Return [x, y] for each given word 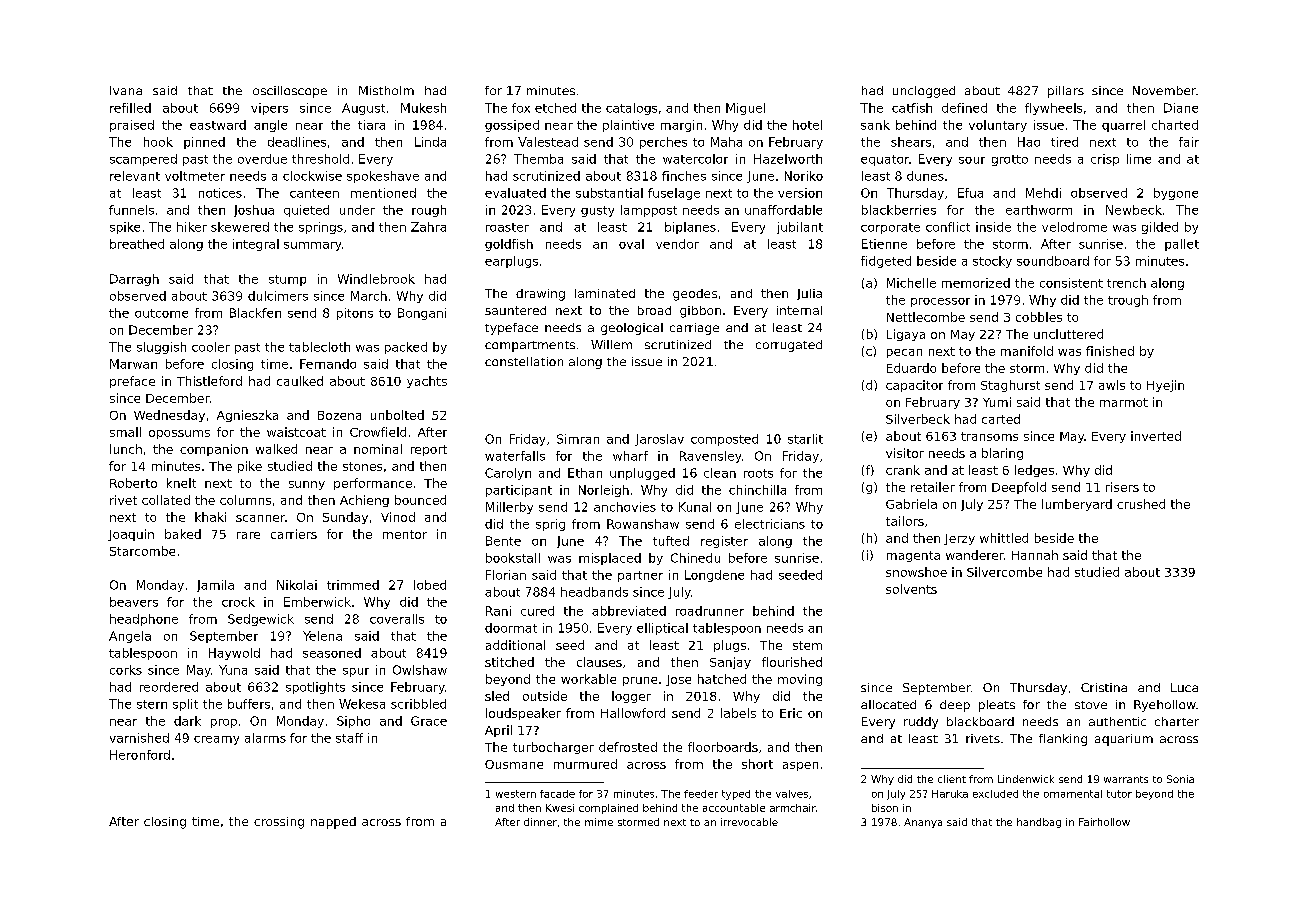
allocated [888, 704]
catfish [912, 108]
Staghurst [1010, 386]
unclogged [924, 92]
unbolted [397, 415]
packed [406, 348]
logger [631, 697]
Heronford [140, 755]
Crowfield [378, 432]
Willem [611, 344]
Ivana [126, 90]
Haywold [234, 654]
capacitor [914, 386]
